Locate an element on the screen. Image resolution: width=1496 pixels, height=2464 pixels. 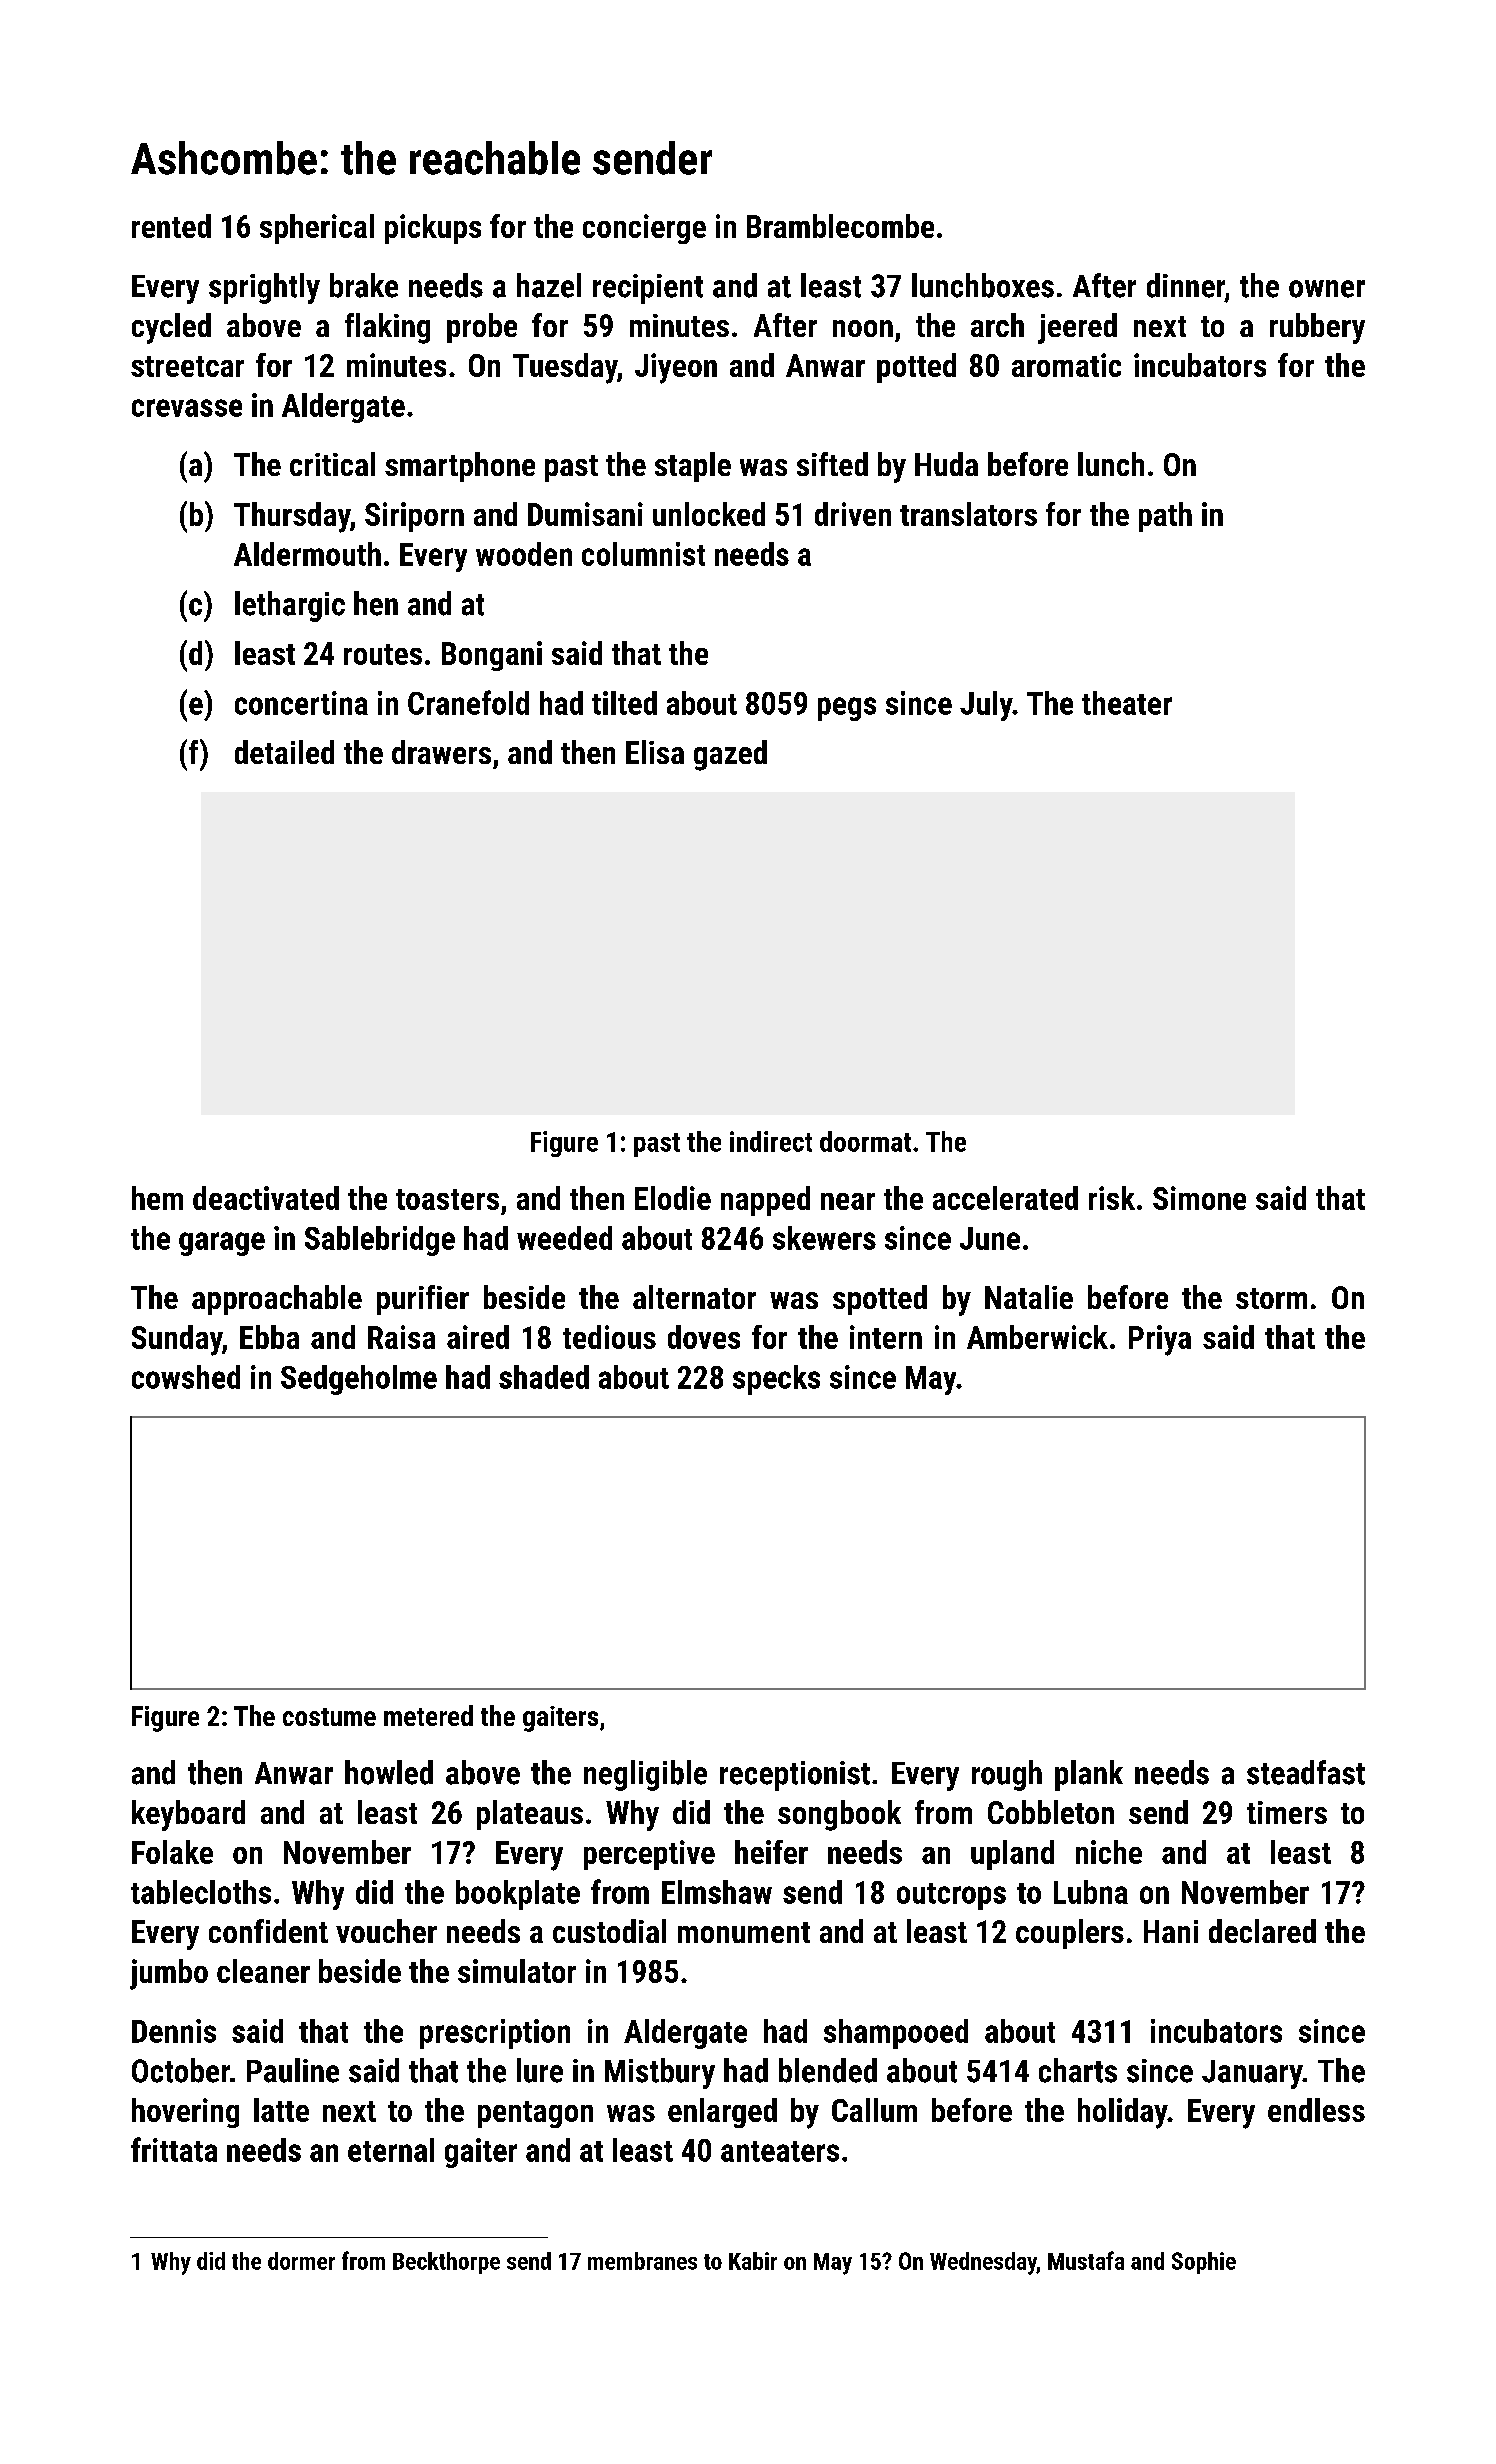
pickups is located at coordinates (433, 229).
